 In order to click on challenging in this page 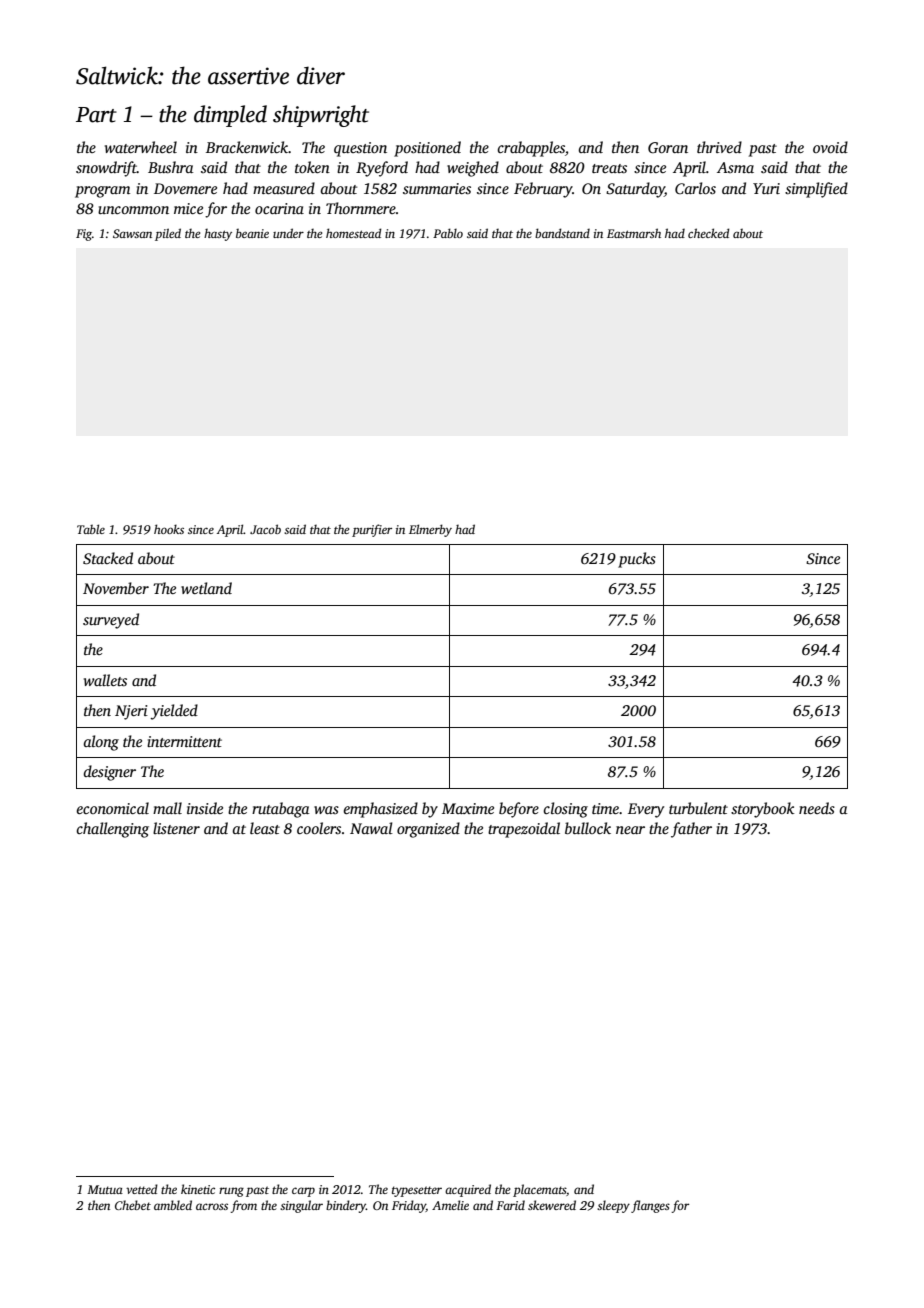, I will do `click(112, 830)`.
